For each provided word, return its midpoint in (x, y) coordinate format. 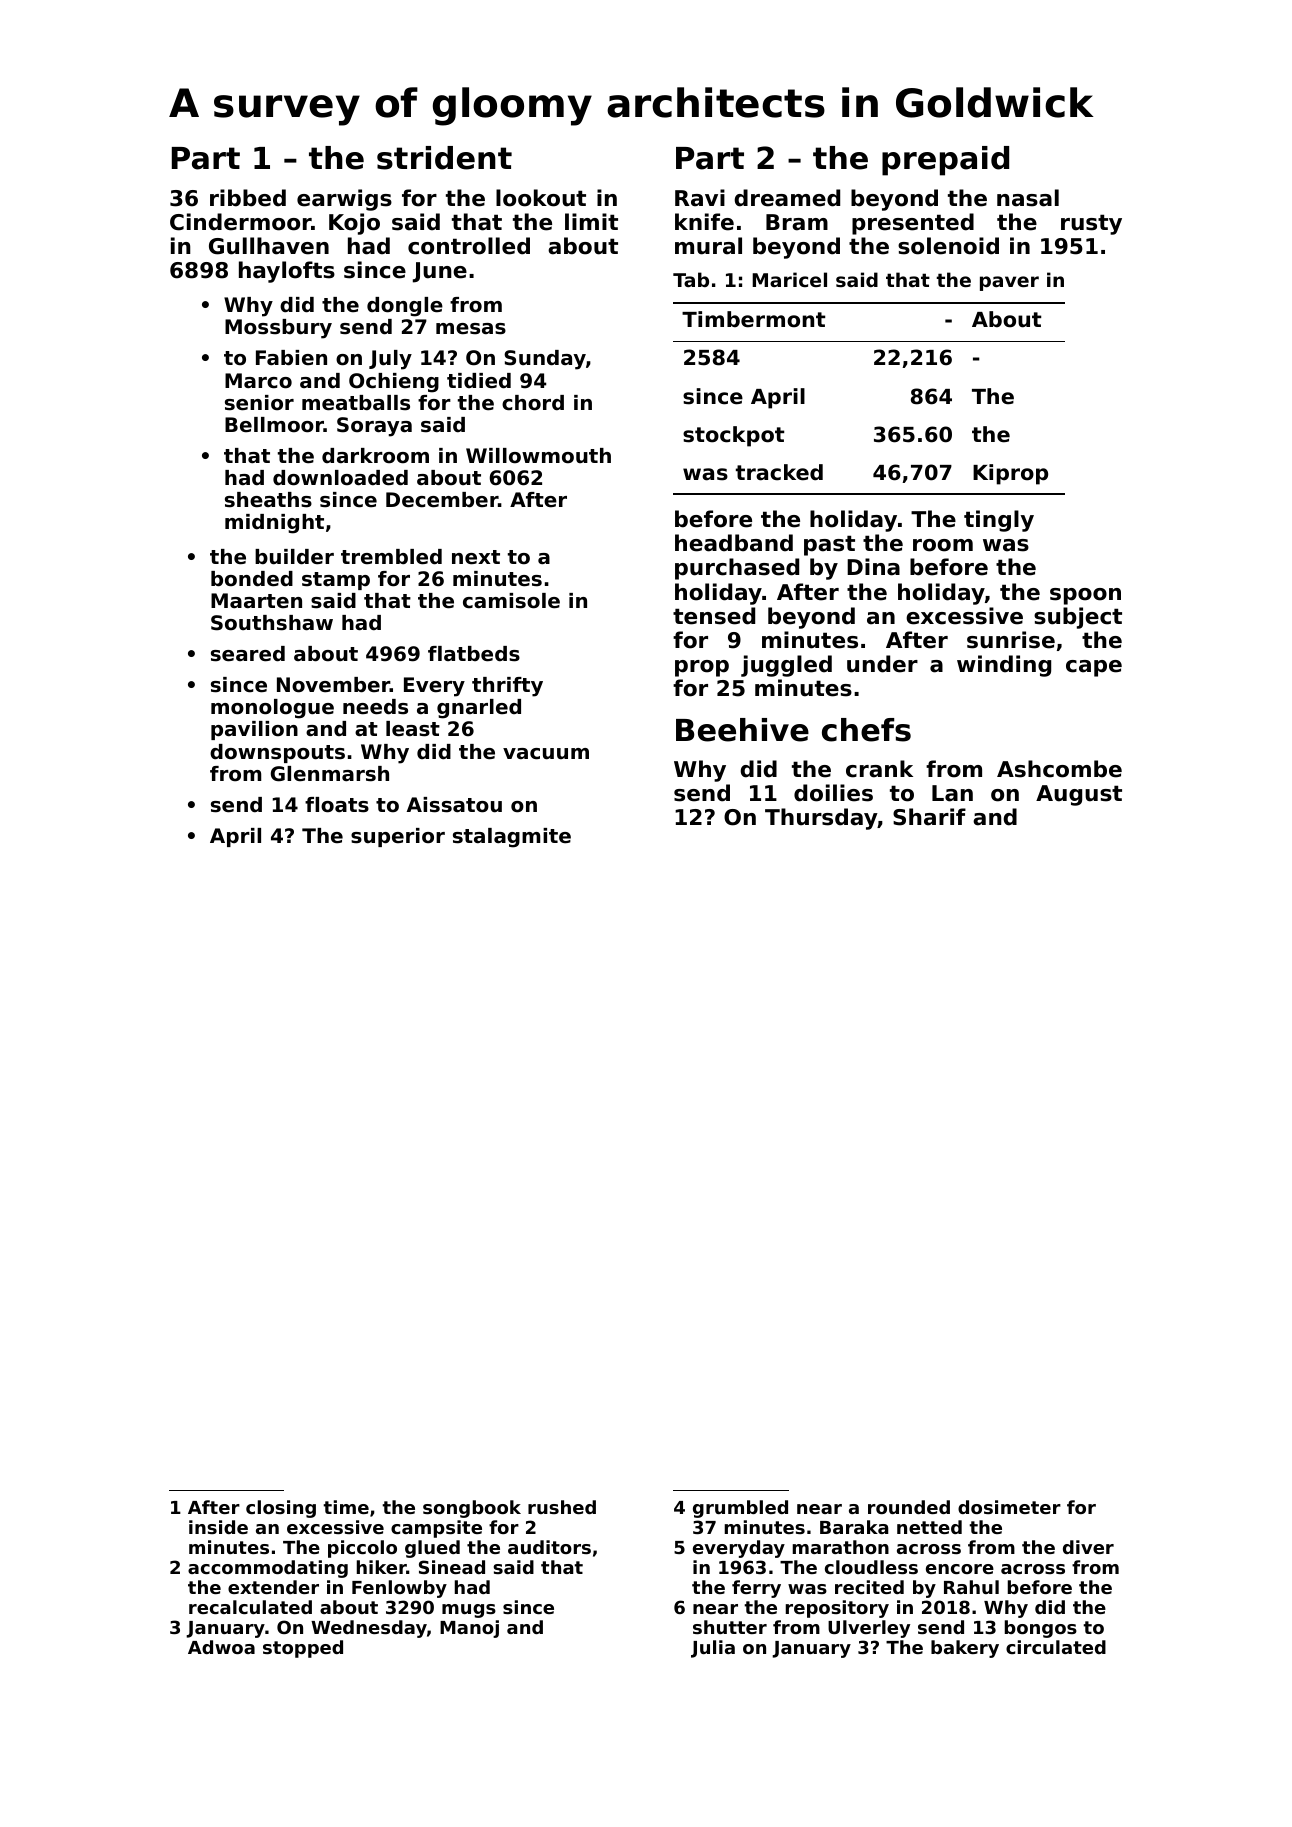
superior (398, 837)
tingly (999, 521)
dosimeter (1009, 1507)
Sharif (929, 817)
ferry (756, 1589)
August (1079, 795)
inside (218, 1527)
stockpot (733, 436)
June (440, 272)
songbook (472, 1509)
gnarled (479, 709)
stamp (336, 581)
